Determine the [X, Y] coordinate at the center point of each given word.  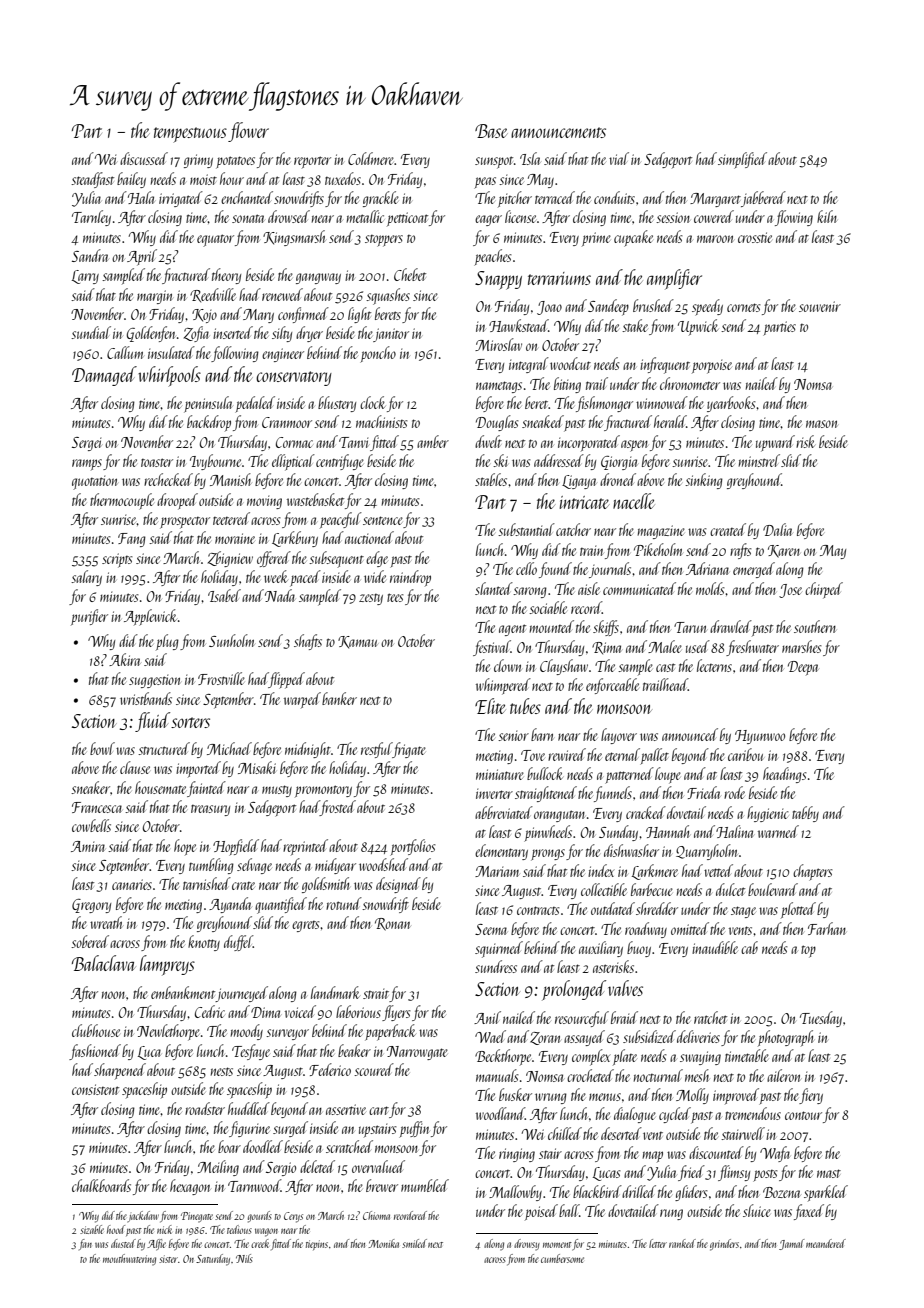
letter [658, 1243]
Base [491, 131]
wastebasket [315, 499]
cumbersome [562, 1258]
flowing [794, 218]
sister [168, 1259]
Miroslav [498, 344]
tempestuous [190, 135]
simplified [742, 160]
